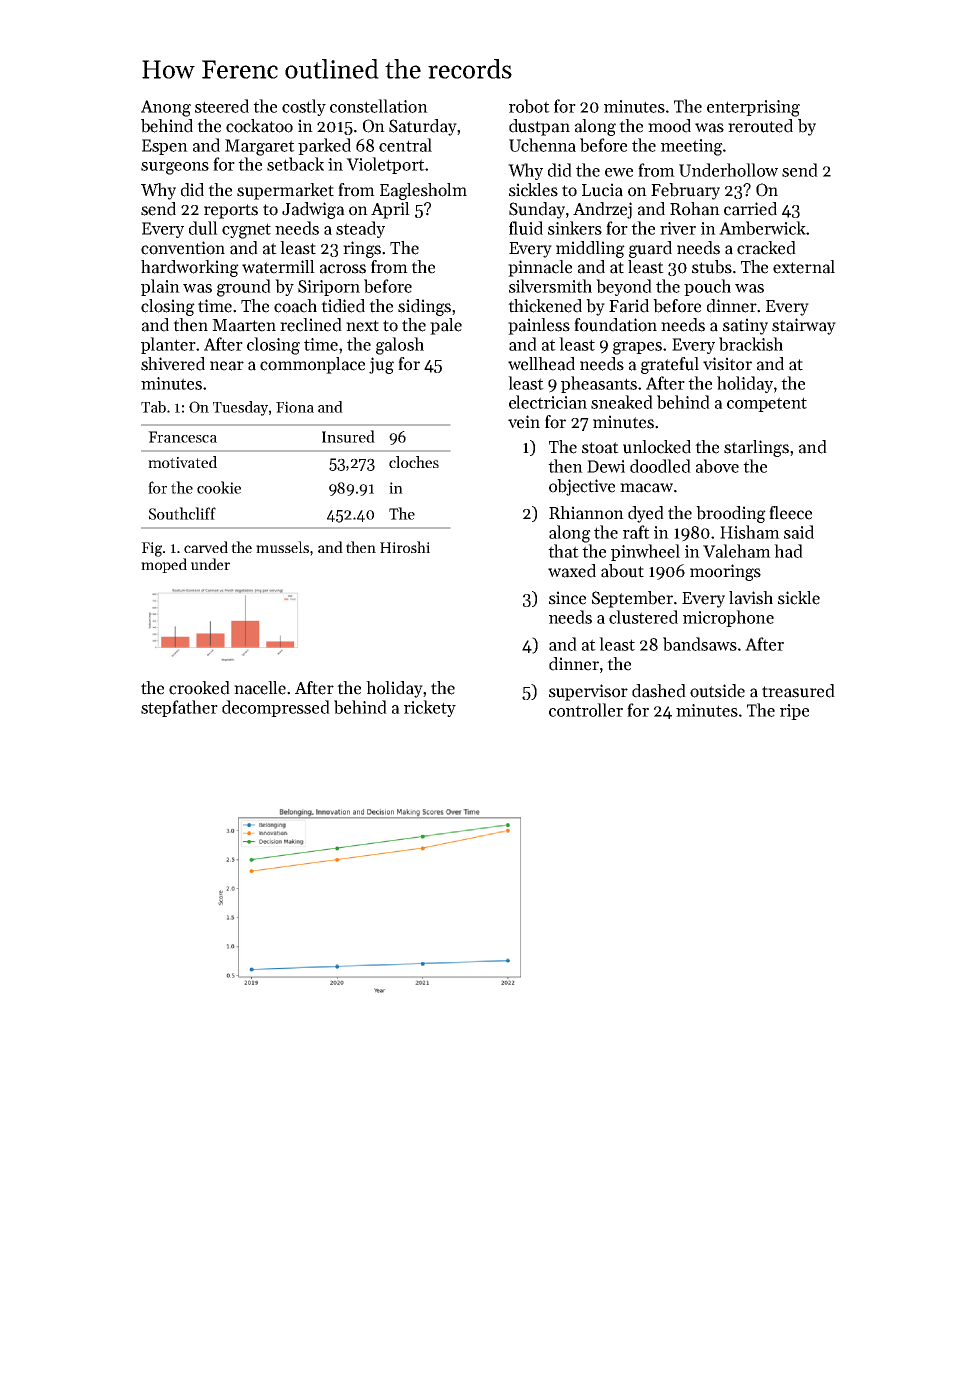 The height and width of the screenshot is (1387, 977). Describe the element at coordinates (430, 708) in the screenshot. I see `rickety` at that location.
